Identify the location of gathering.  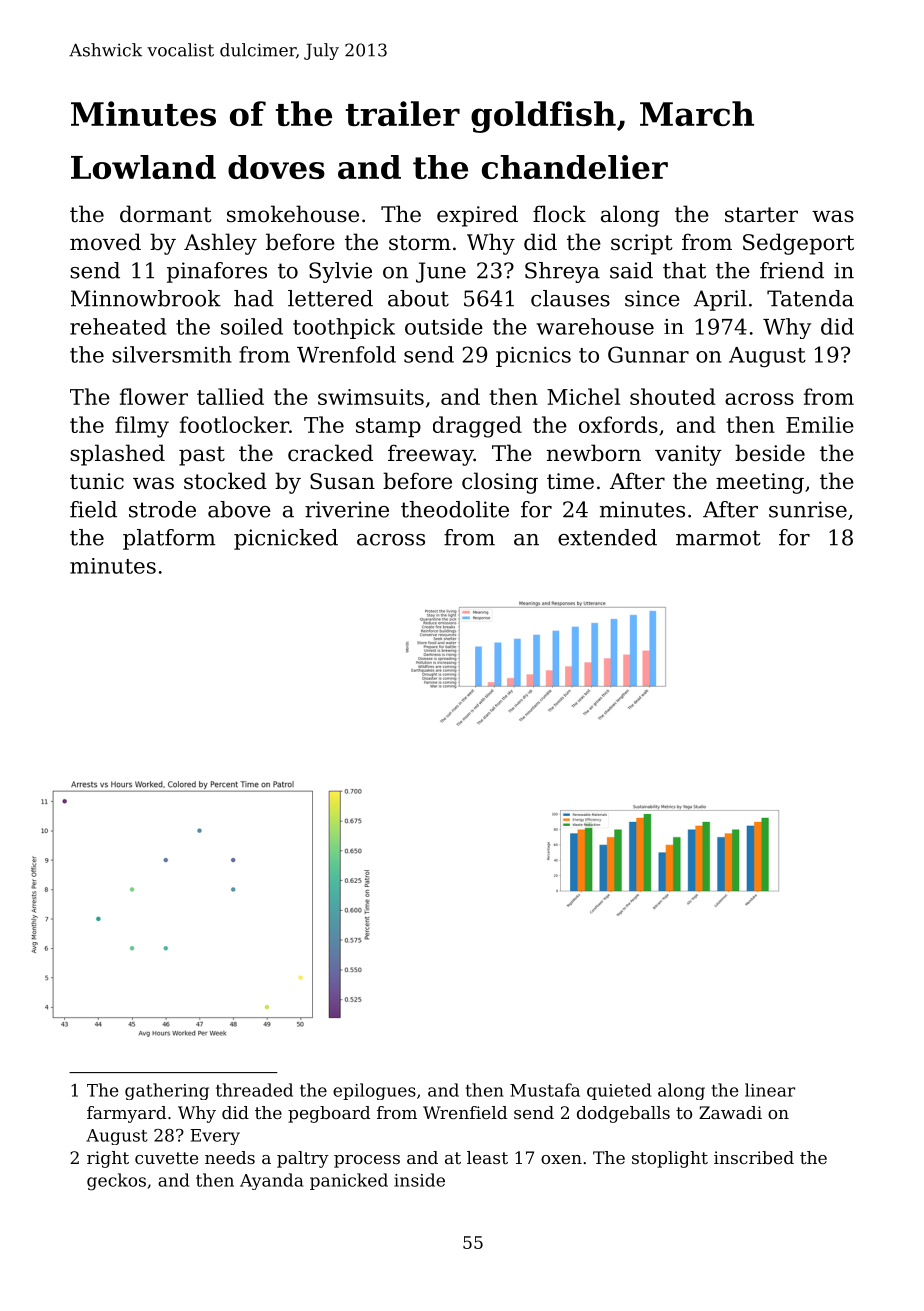
(167, 1091).
